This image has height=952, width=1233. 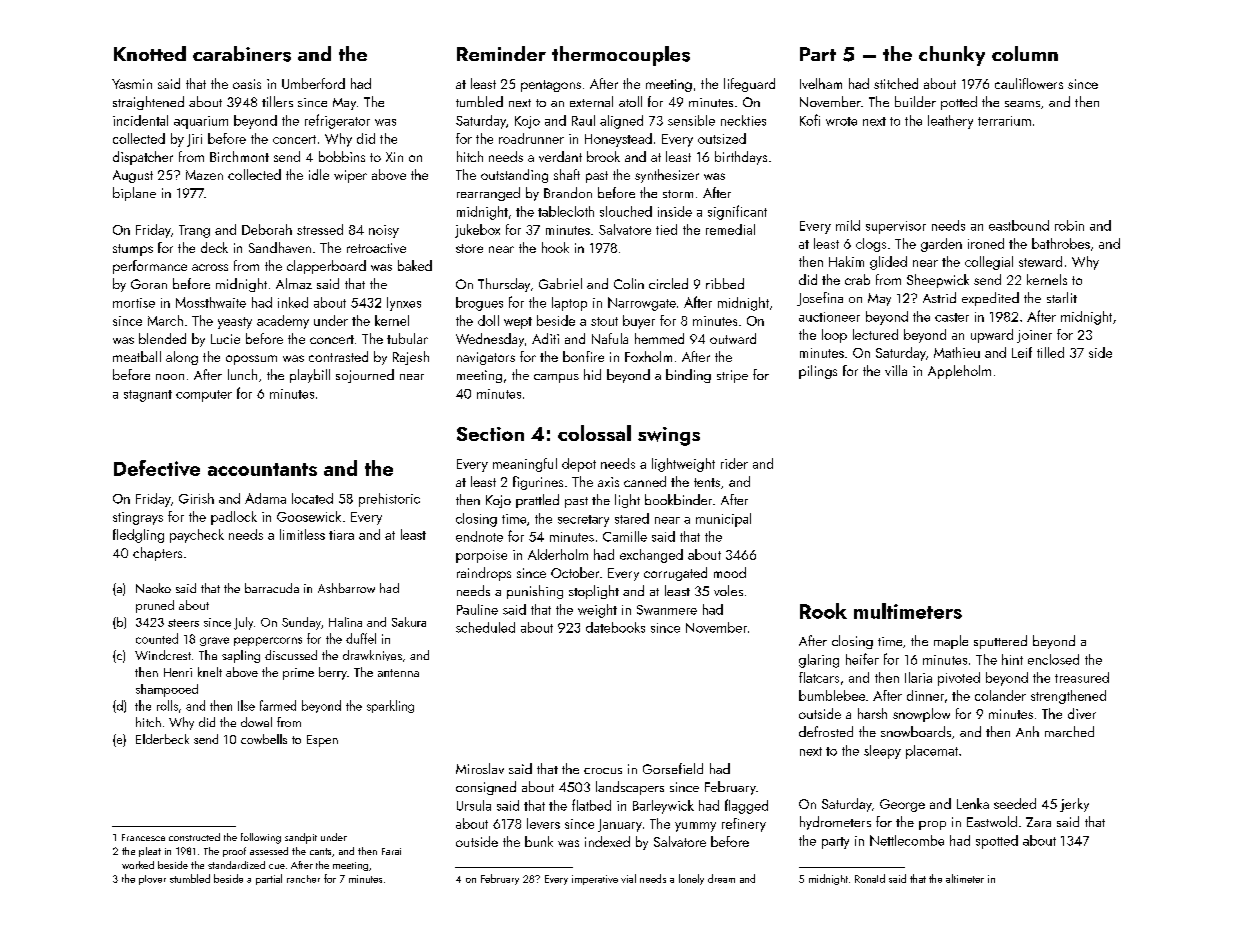 I want to click on voles, so click(x=728, y=590).
